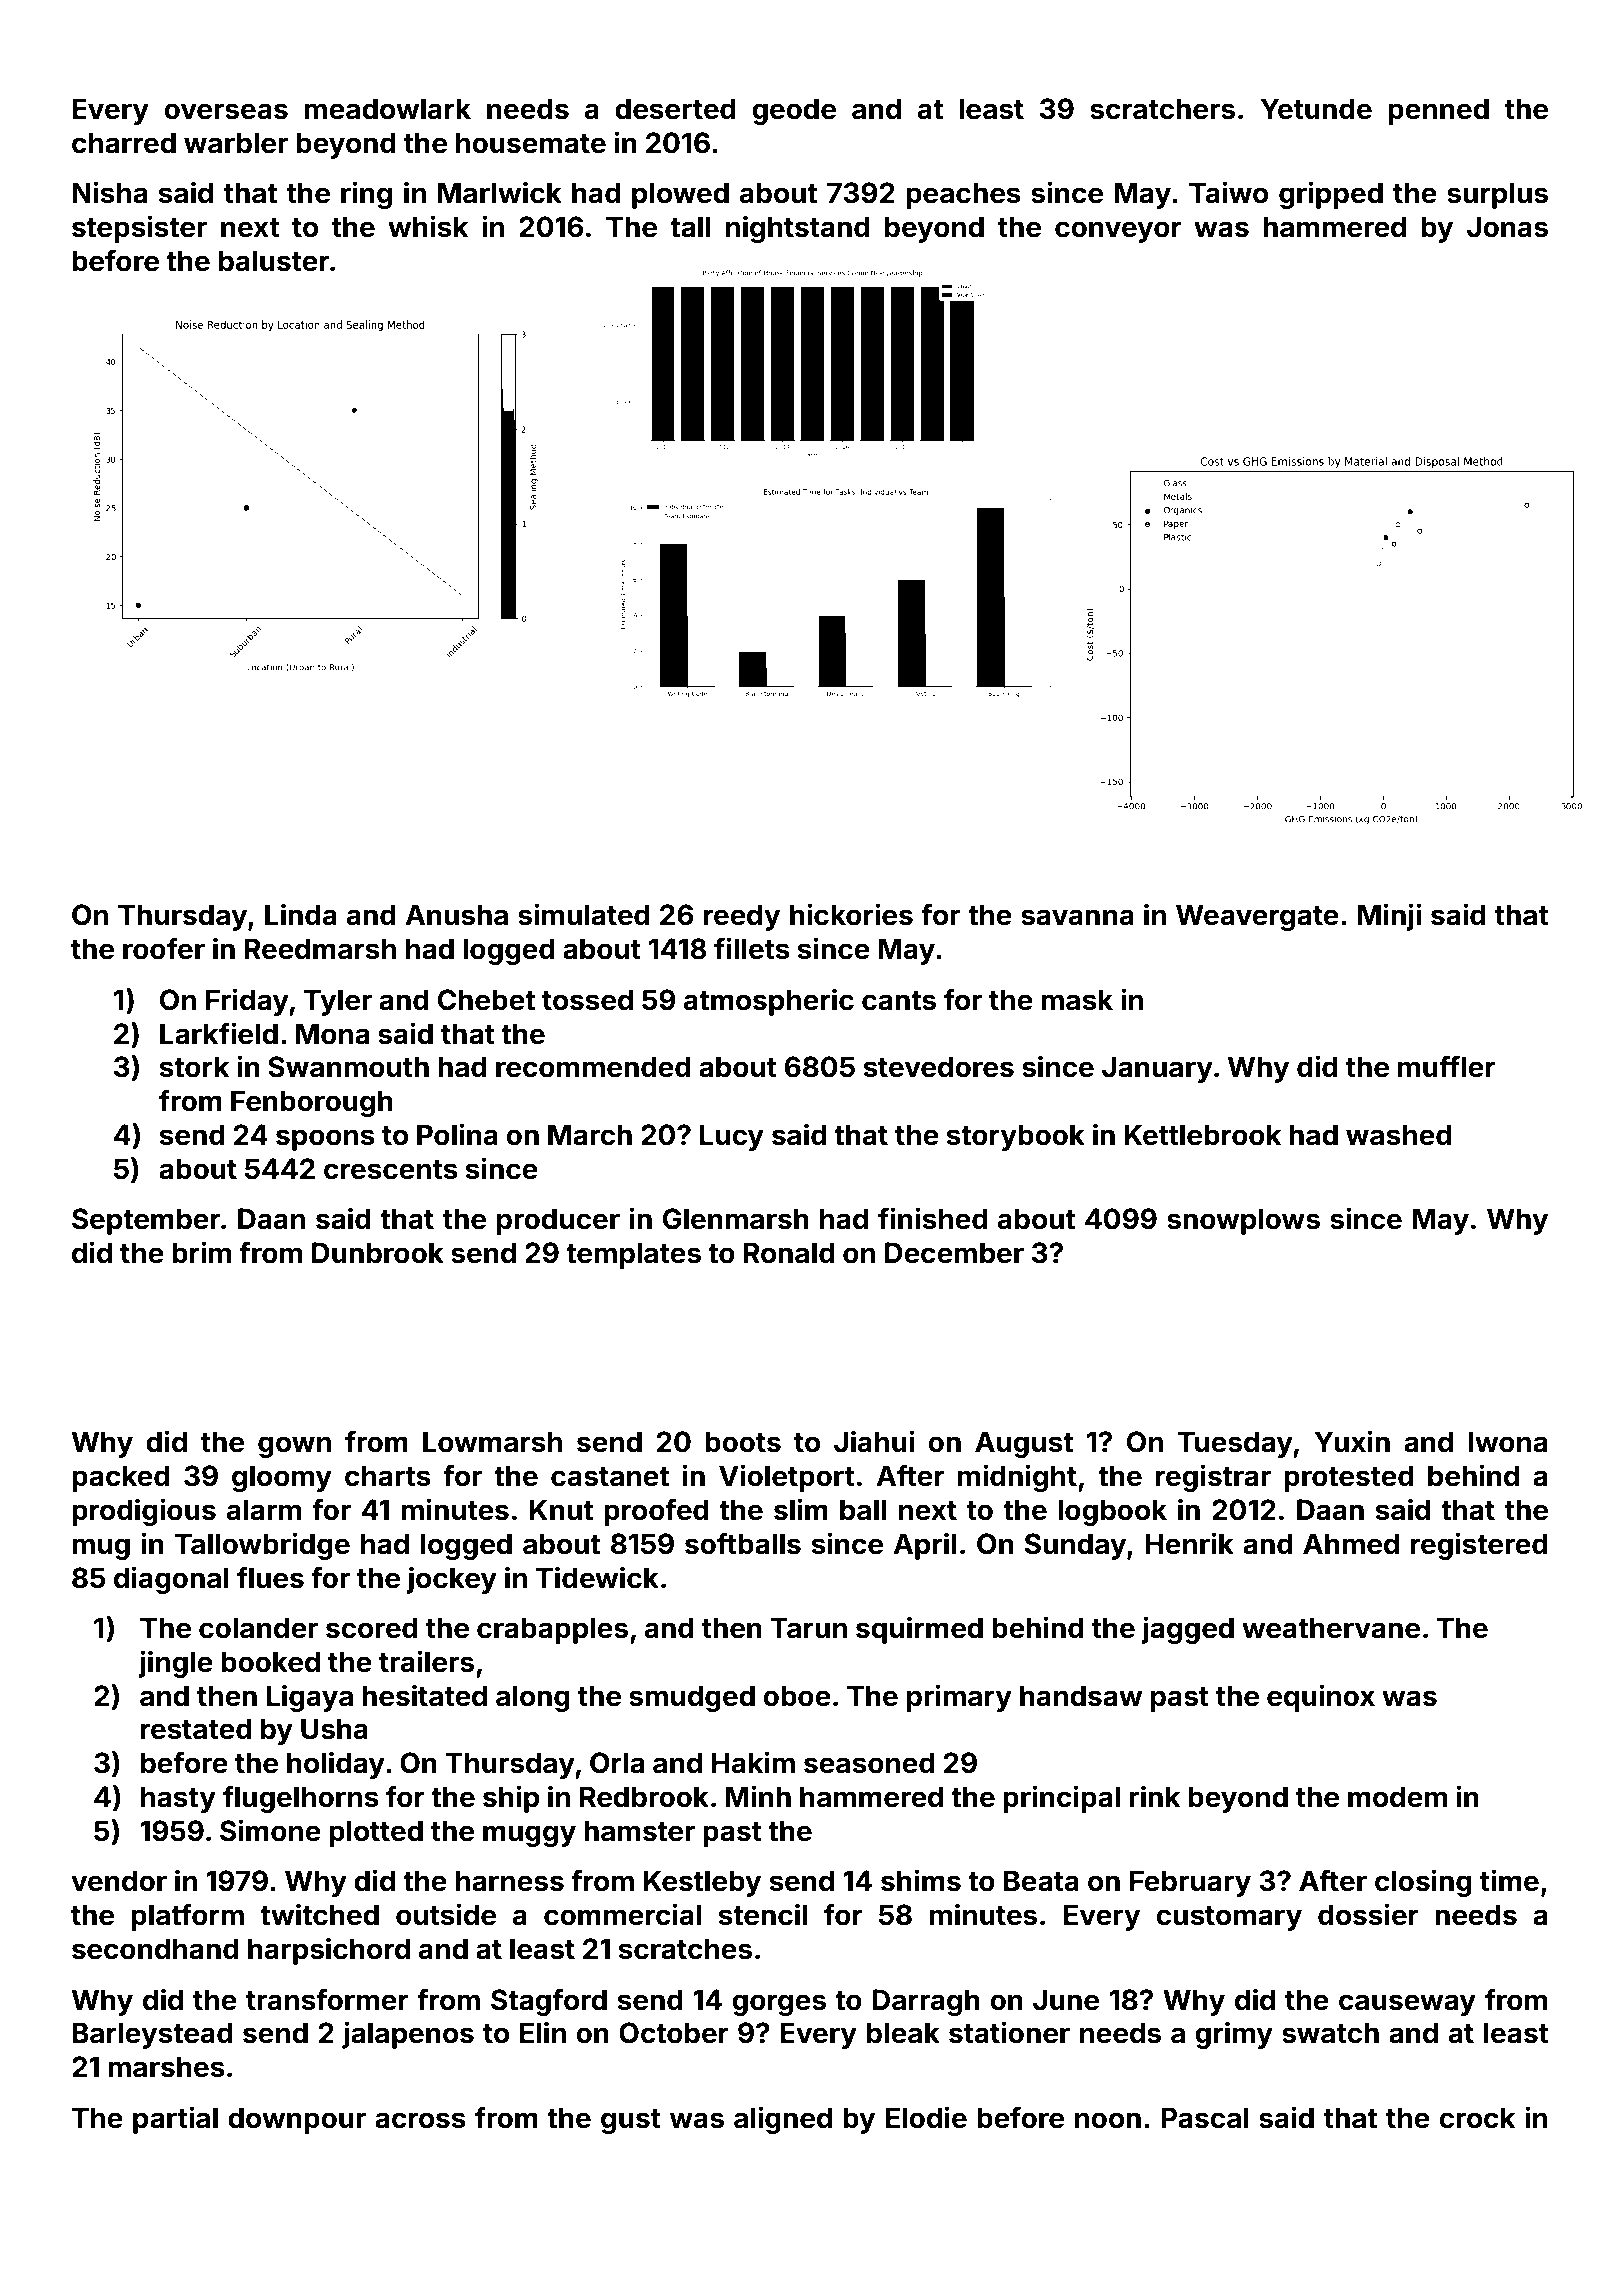 The height and width of the screenshot is (2292, 1620). I want to click on baluster, so click(274, 261).
